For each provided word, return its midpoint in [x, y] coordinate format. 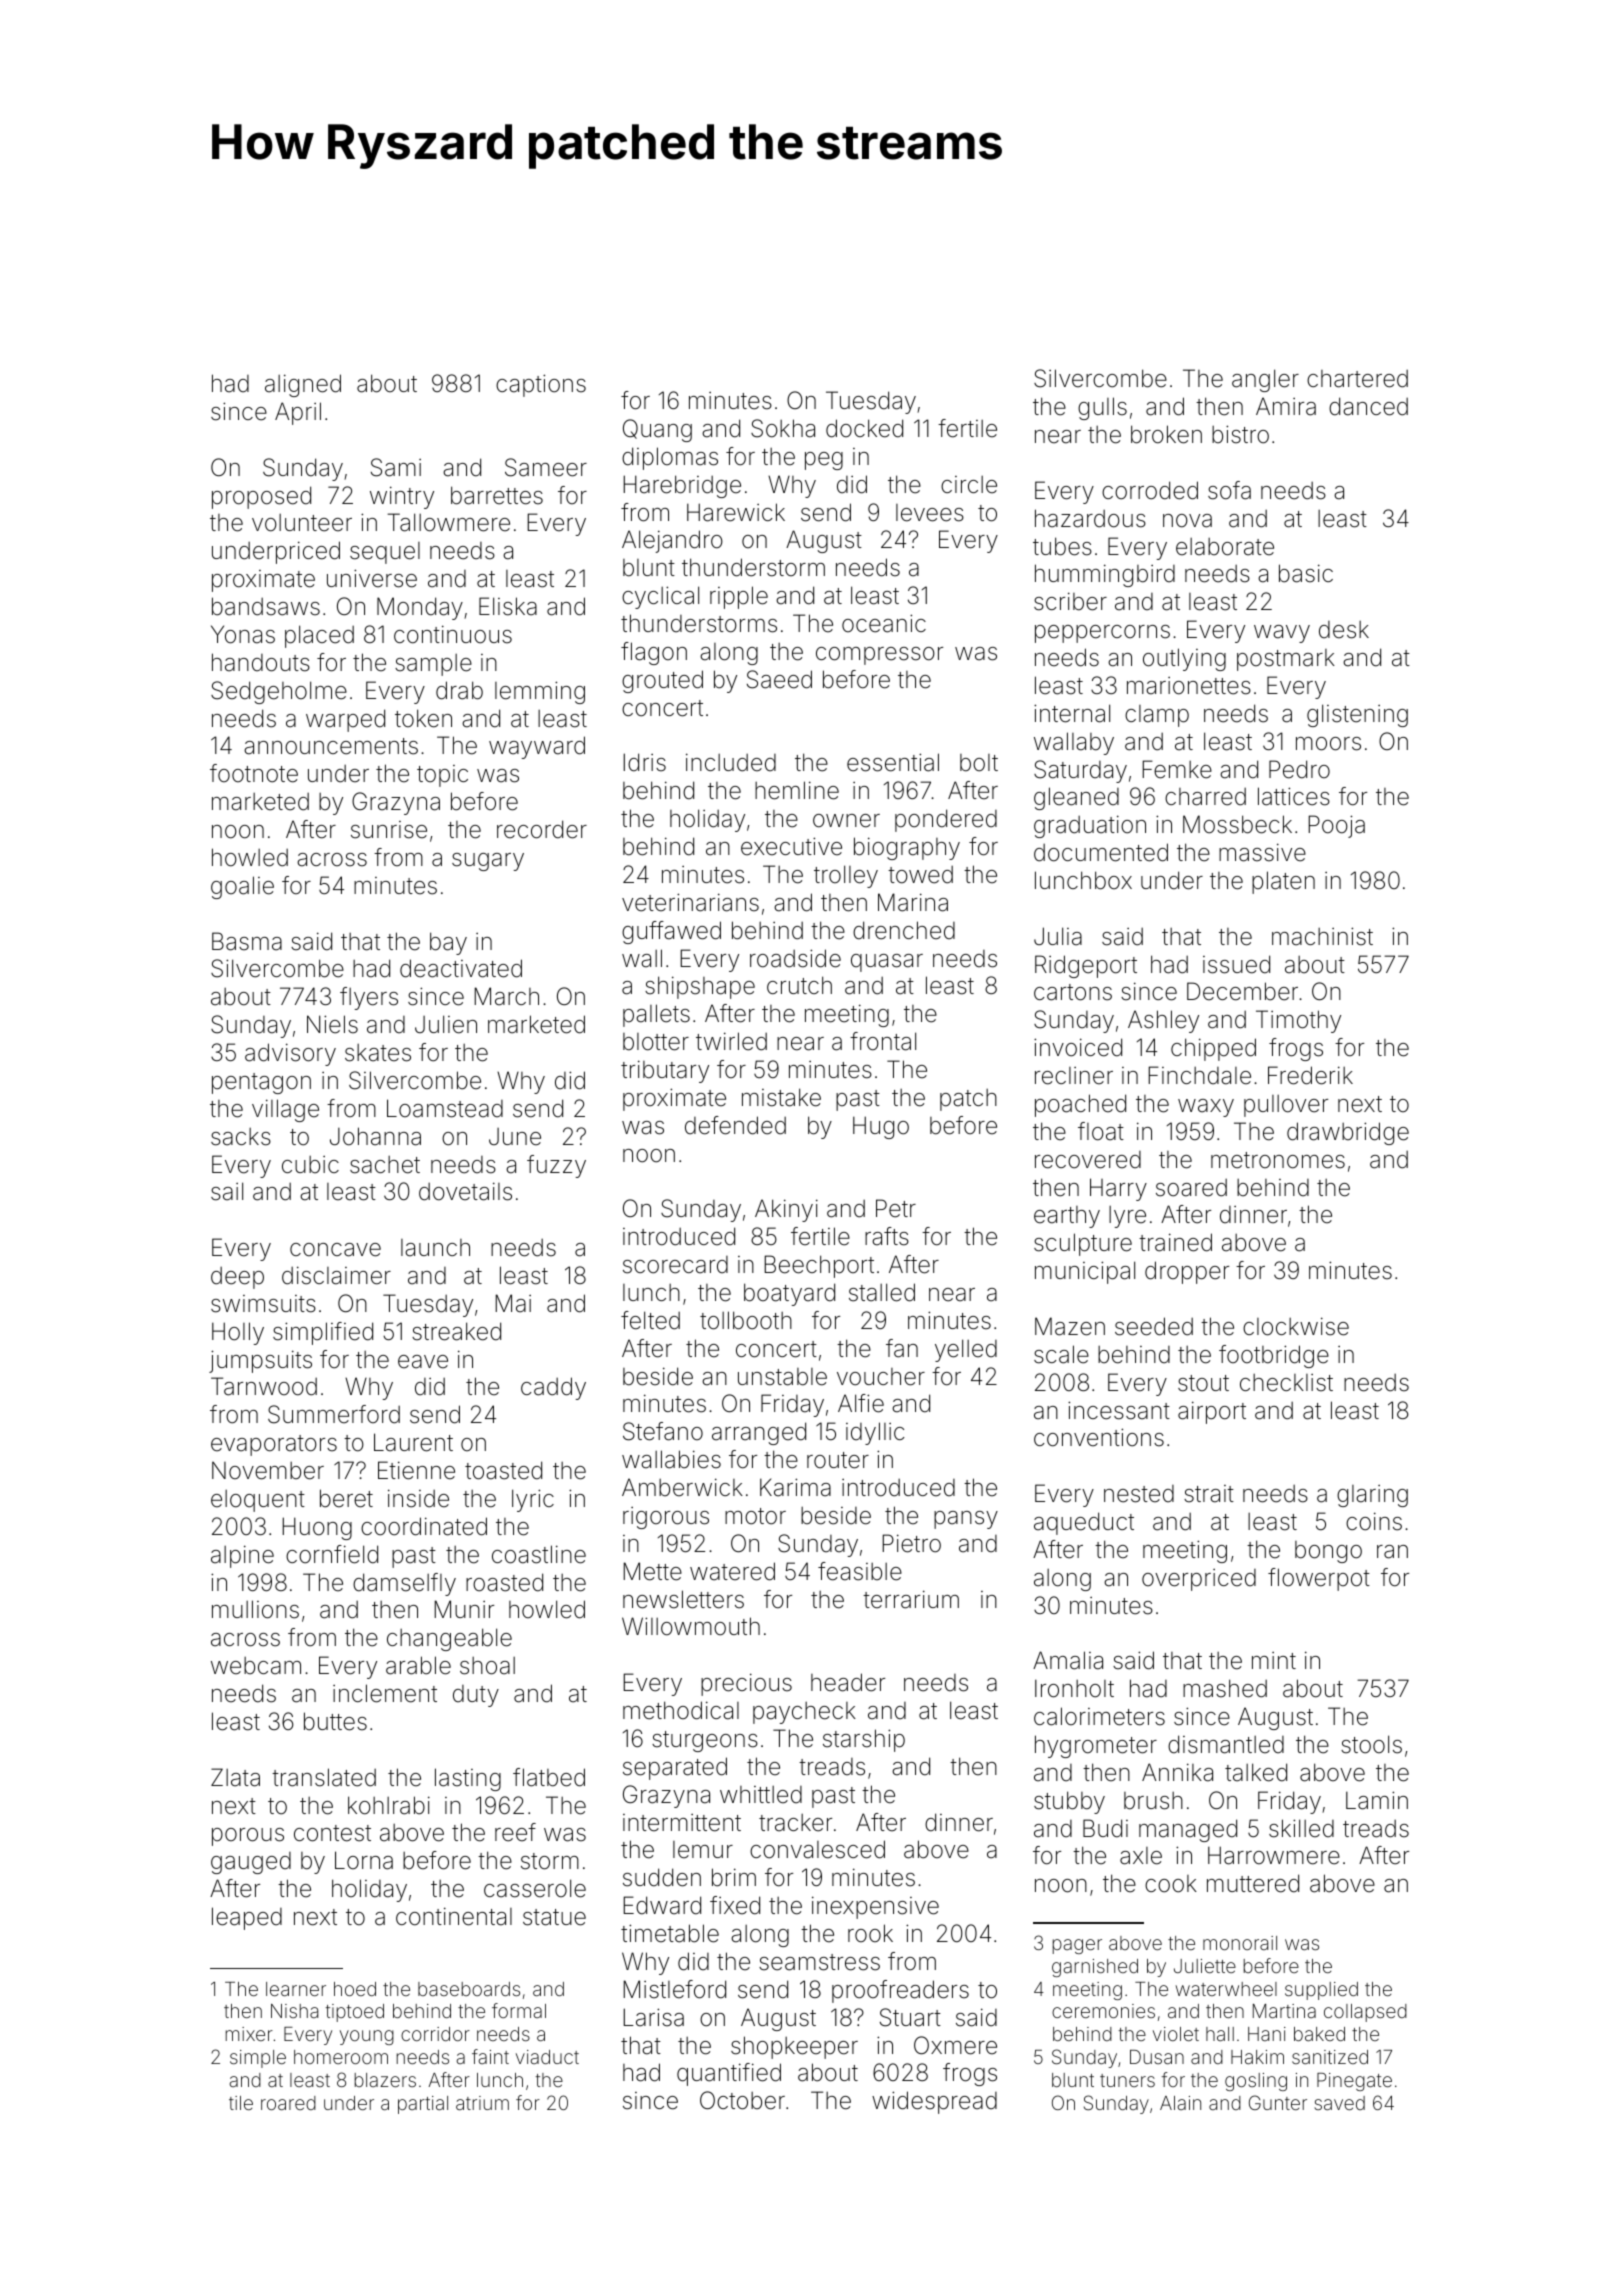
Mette [652, 1571]
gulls [1102, 408]
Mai [513, 1303]
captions [541, 385]
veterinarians [690, 902]
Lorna [364, 1860]
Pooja [1336, 826]
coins [1374, 1521]
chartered [1357, 379]
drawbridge [1348, 1133]
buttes [335, 1721]
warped [345, 720]
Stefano [663, 1431]
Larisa [653, 2017]
